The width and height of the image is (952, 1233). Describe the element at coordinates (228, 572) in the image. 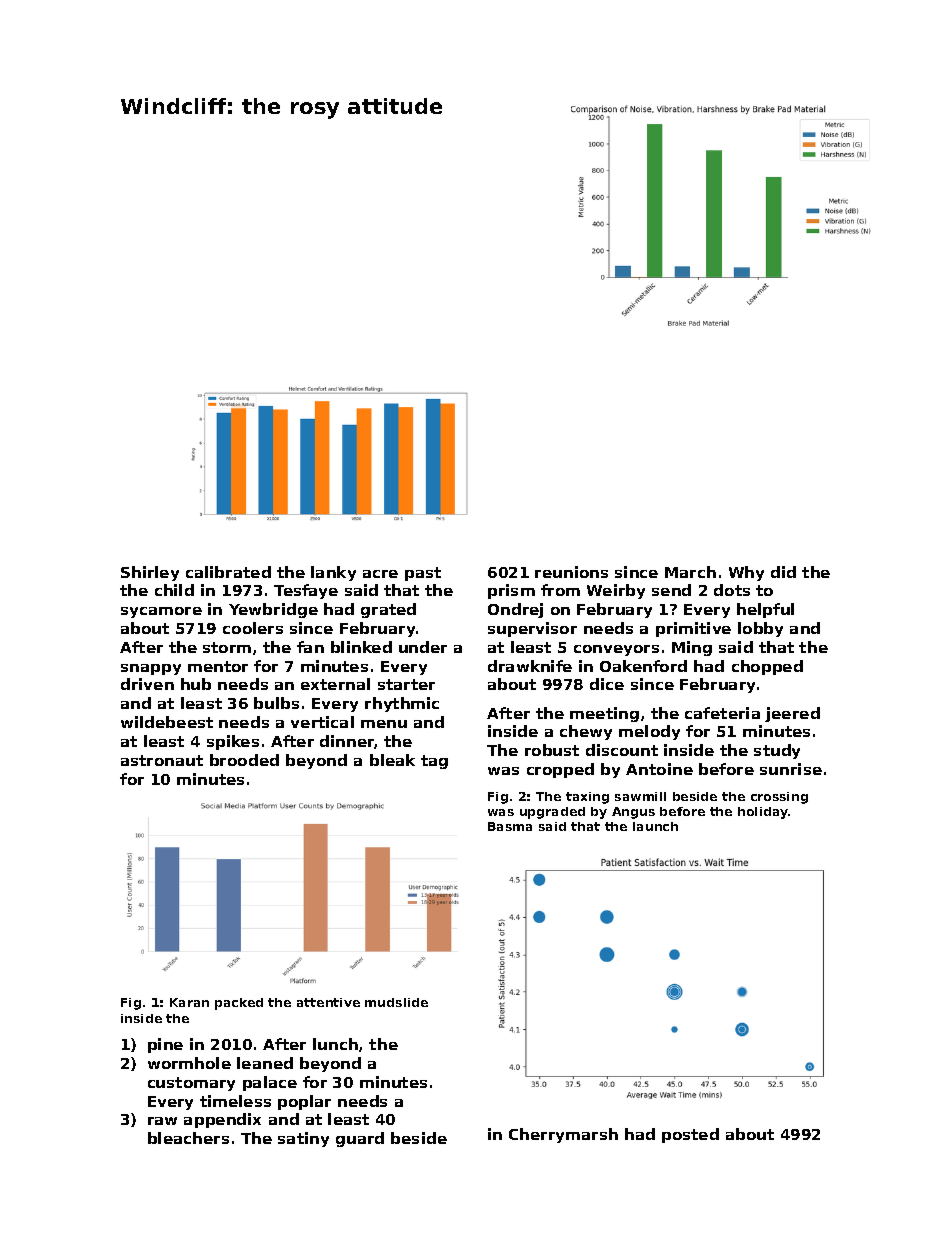

I see `calibrated` at that location.
